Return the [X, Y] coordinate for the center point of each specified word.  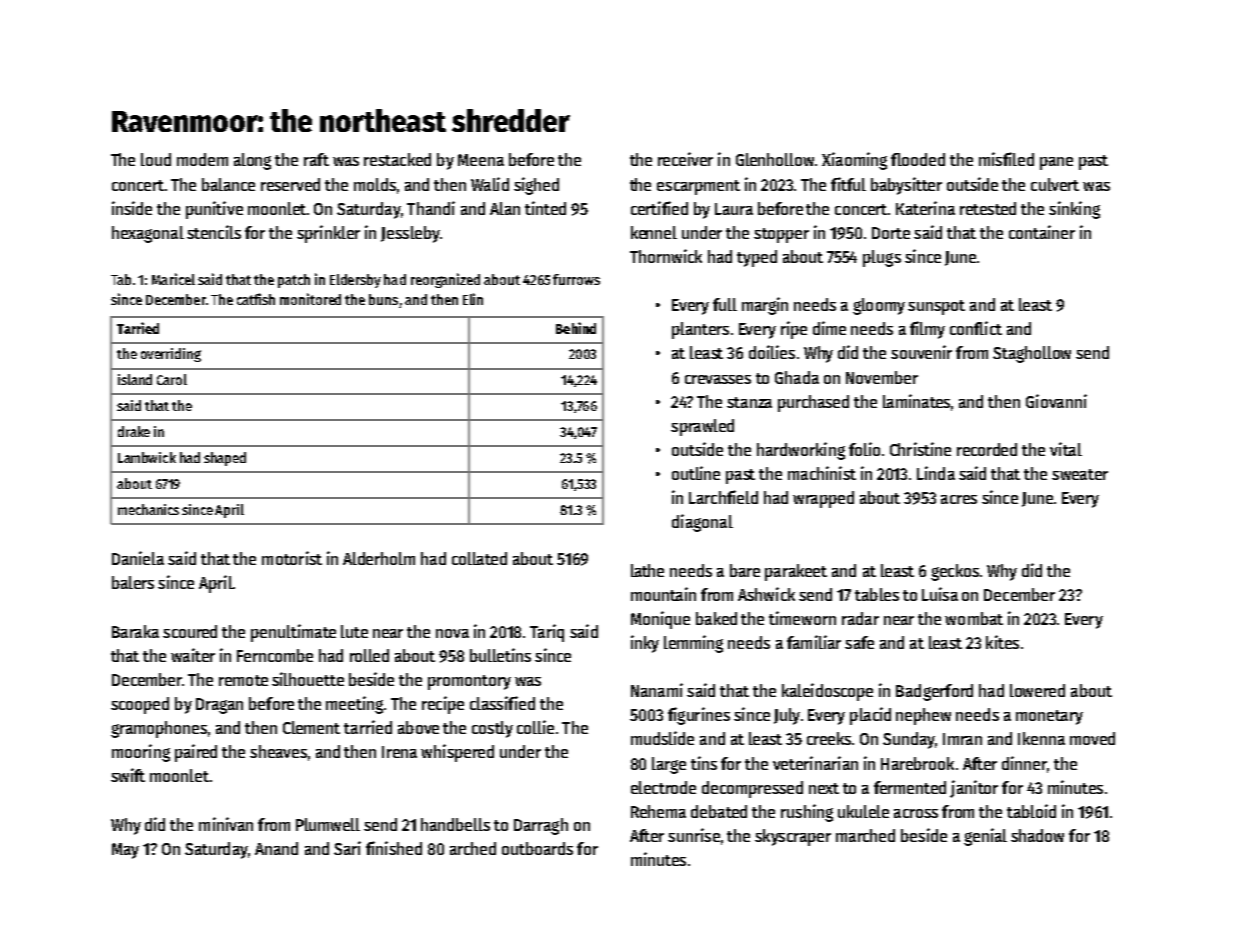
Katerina [925, 208]
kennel [654, 232]
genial [985, 837]
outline [696, 473]
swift [128, 775]
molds [375, 184]
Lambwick [147, 457]
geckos [955, 572]
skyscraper [793, 837]
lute [354, 631]
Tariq [547, 633]
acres [959, 499]
